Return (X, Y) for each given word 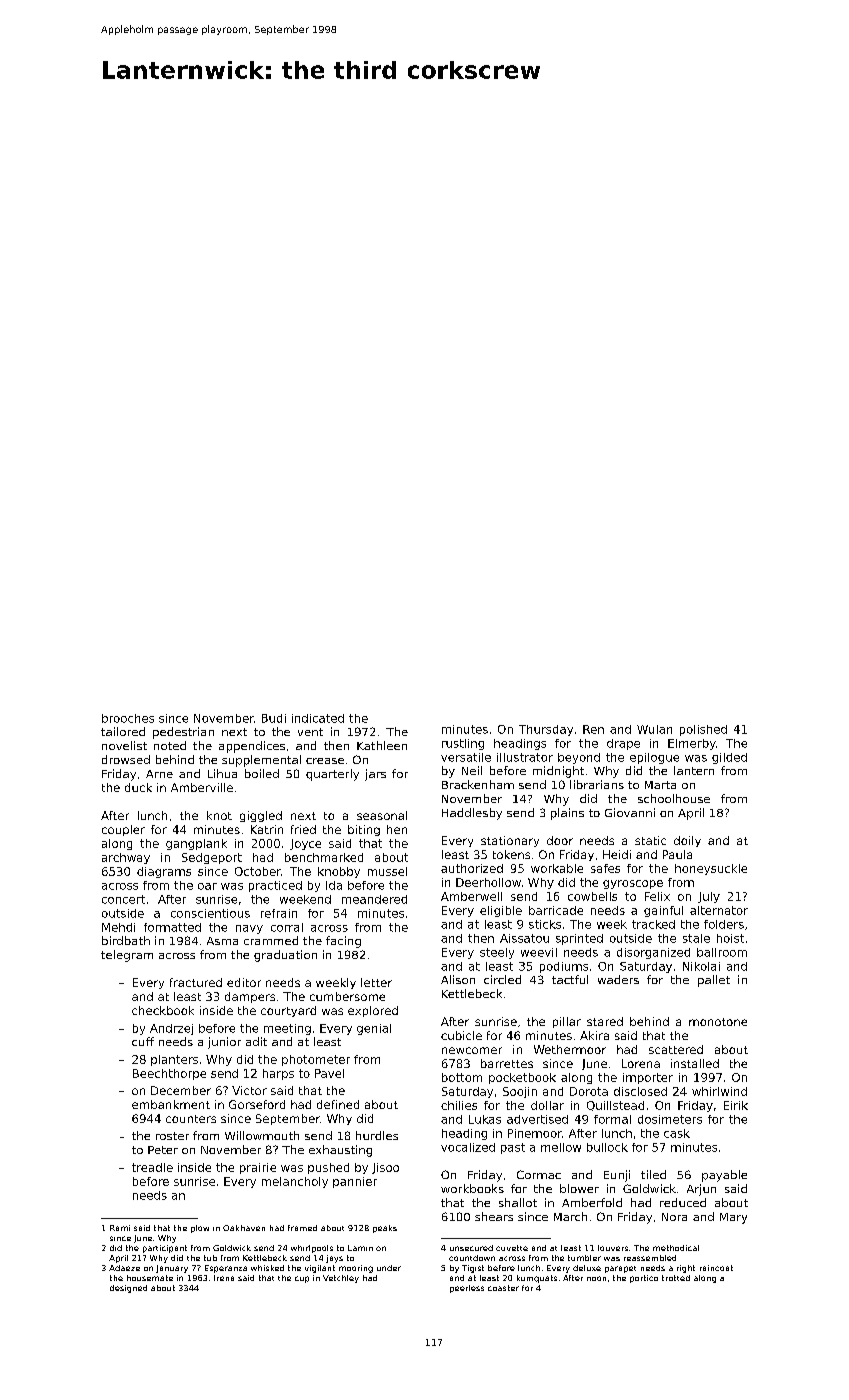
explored (373, 1011)
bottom (462, 1077)
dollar (547, 1105)
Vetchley (341, 1279)
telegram (127, 956)
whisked (267, 1268)
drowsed (126, 759)
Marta (660, 785)
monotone (718, 1022)
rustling (463, 744)
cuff (143, 1041)
